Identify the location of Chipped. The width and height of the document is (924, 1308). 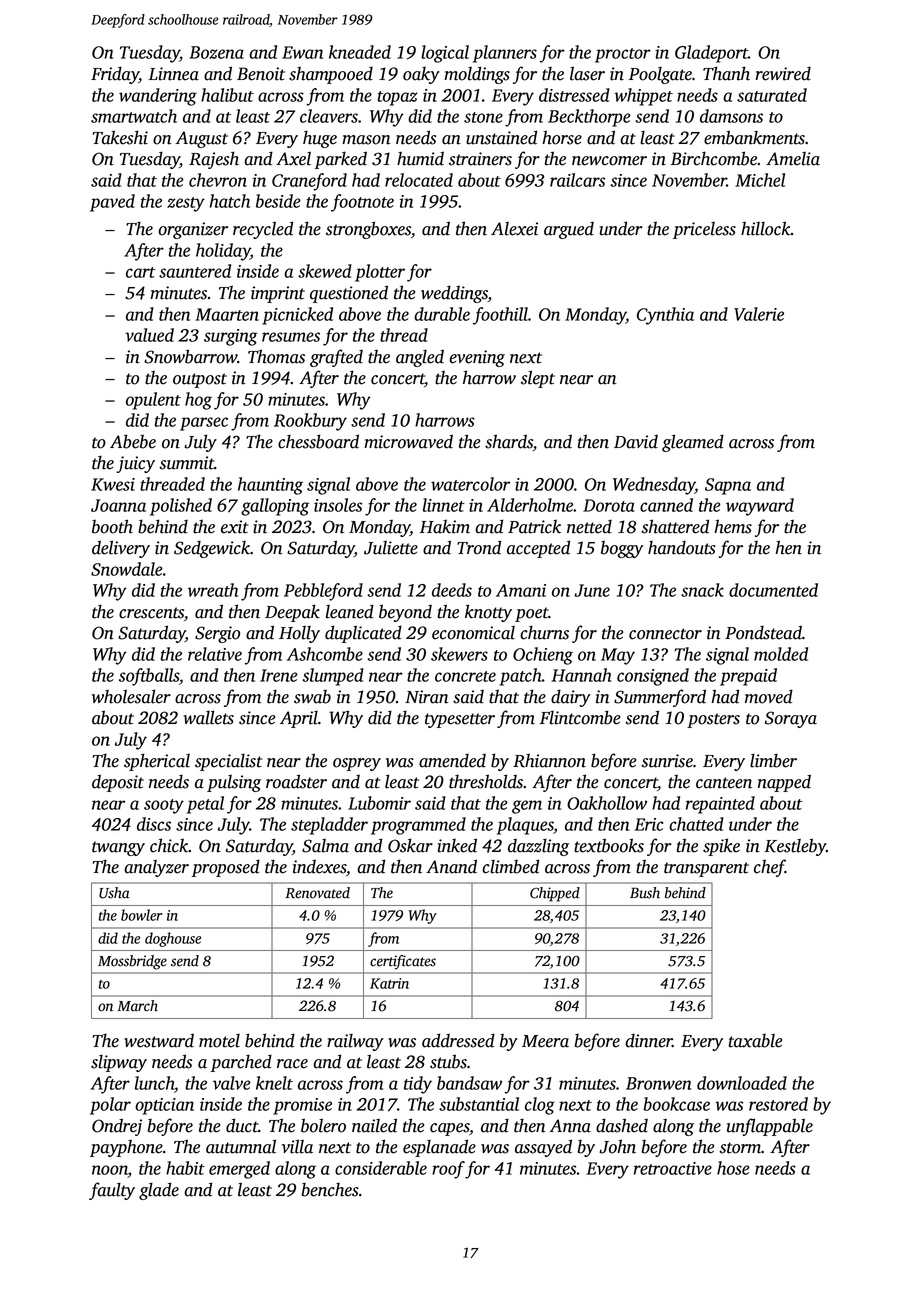
(555, 894).
